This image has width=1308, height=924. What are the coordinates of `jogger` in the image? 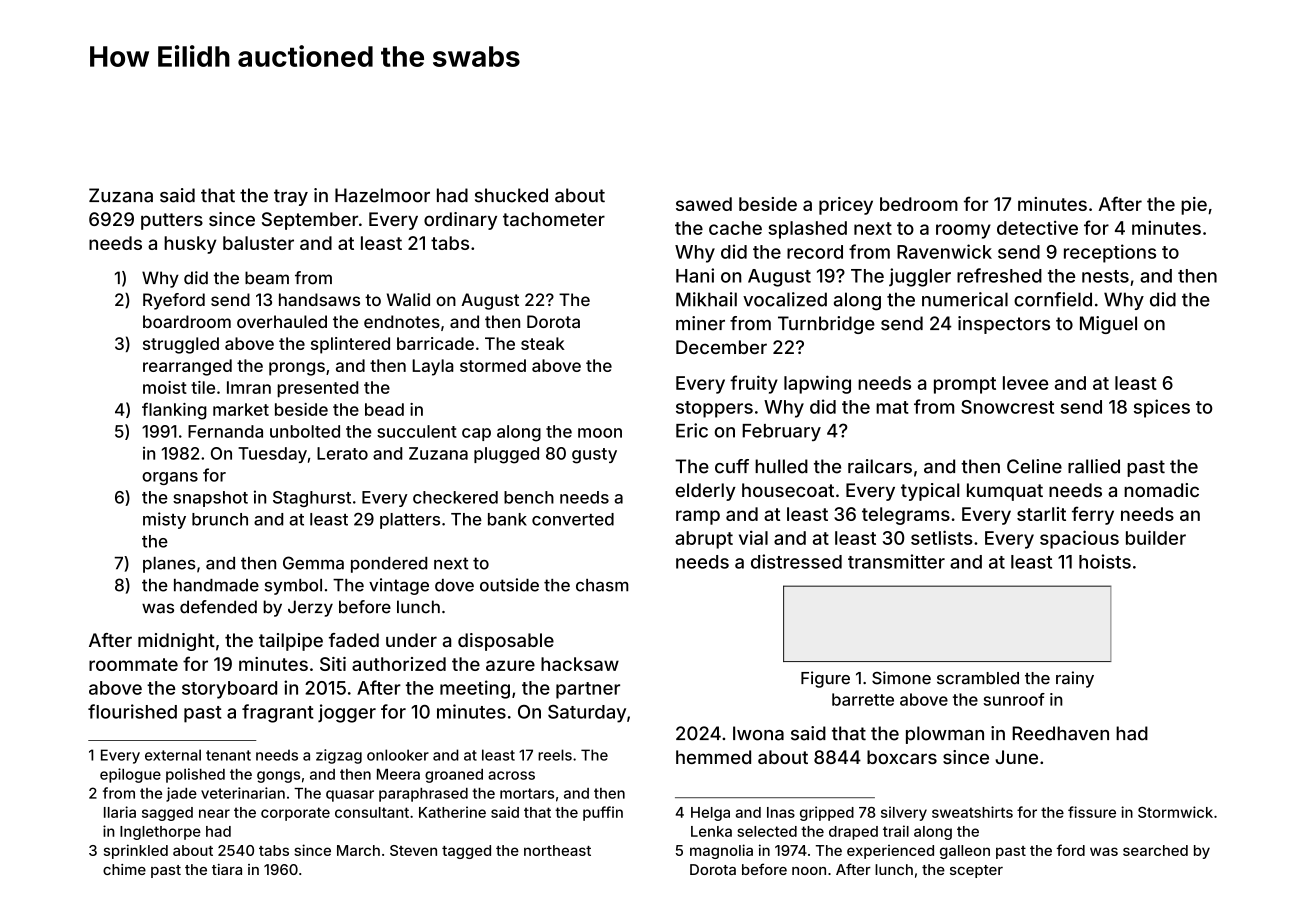 It's located at (347, 713).
